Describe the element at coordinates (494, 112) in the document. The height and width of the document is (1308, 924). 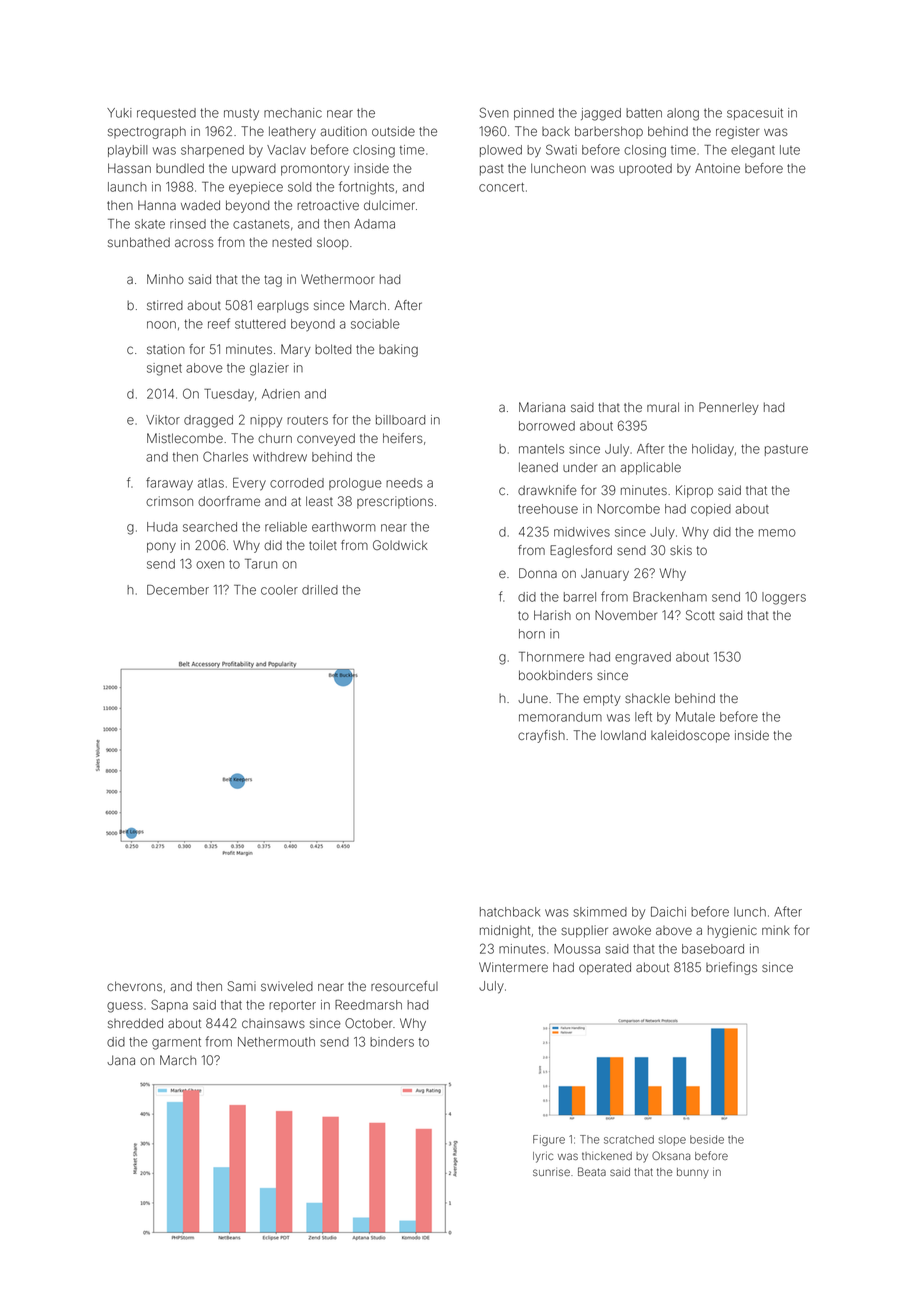
I see `Sven` at that location.
